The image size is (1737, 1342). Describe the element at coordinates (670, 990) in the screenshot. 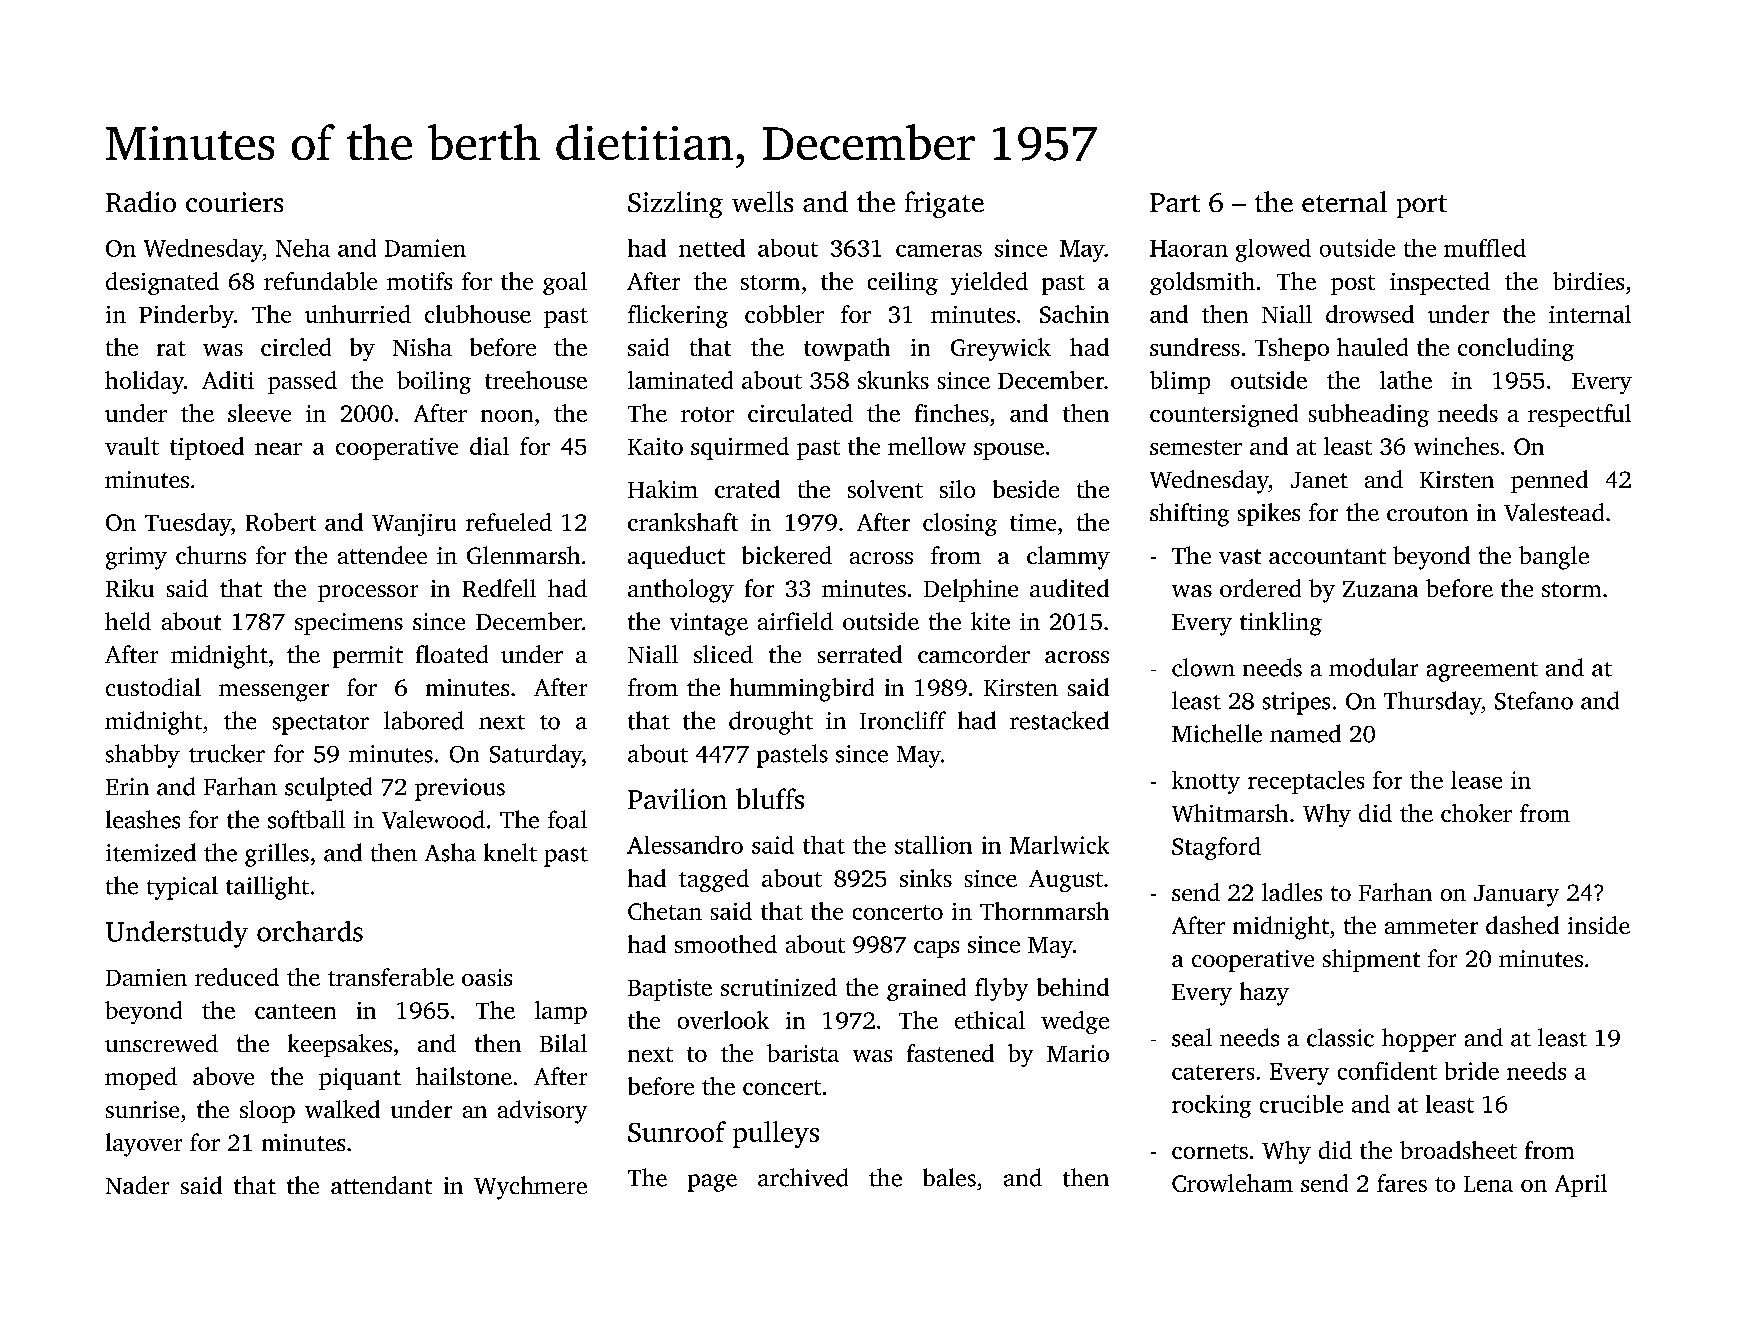

I see `Baptiste` at that location.
